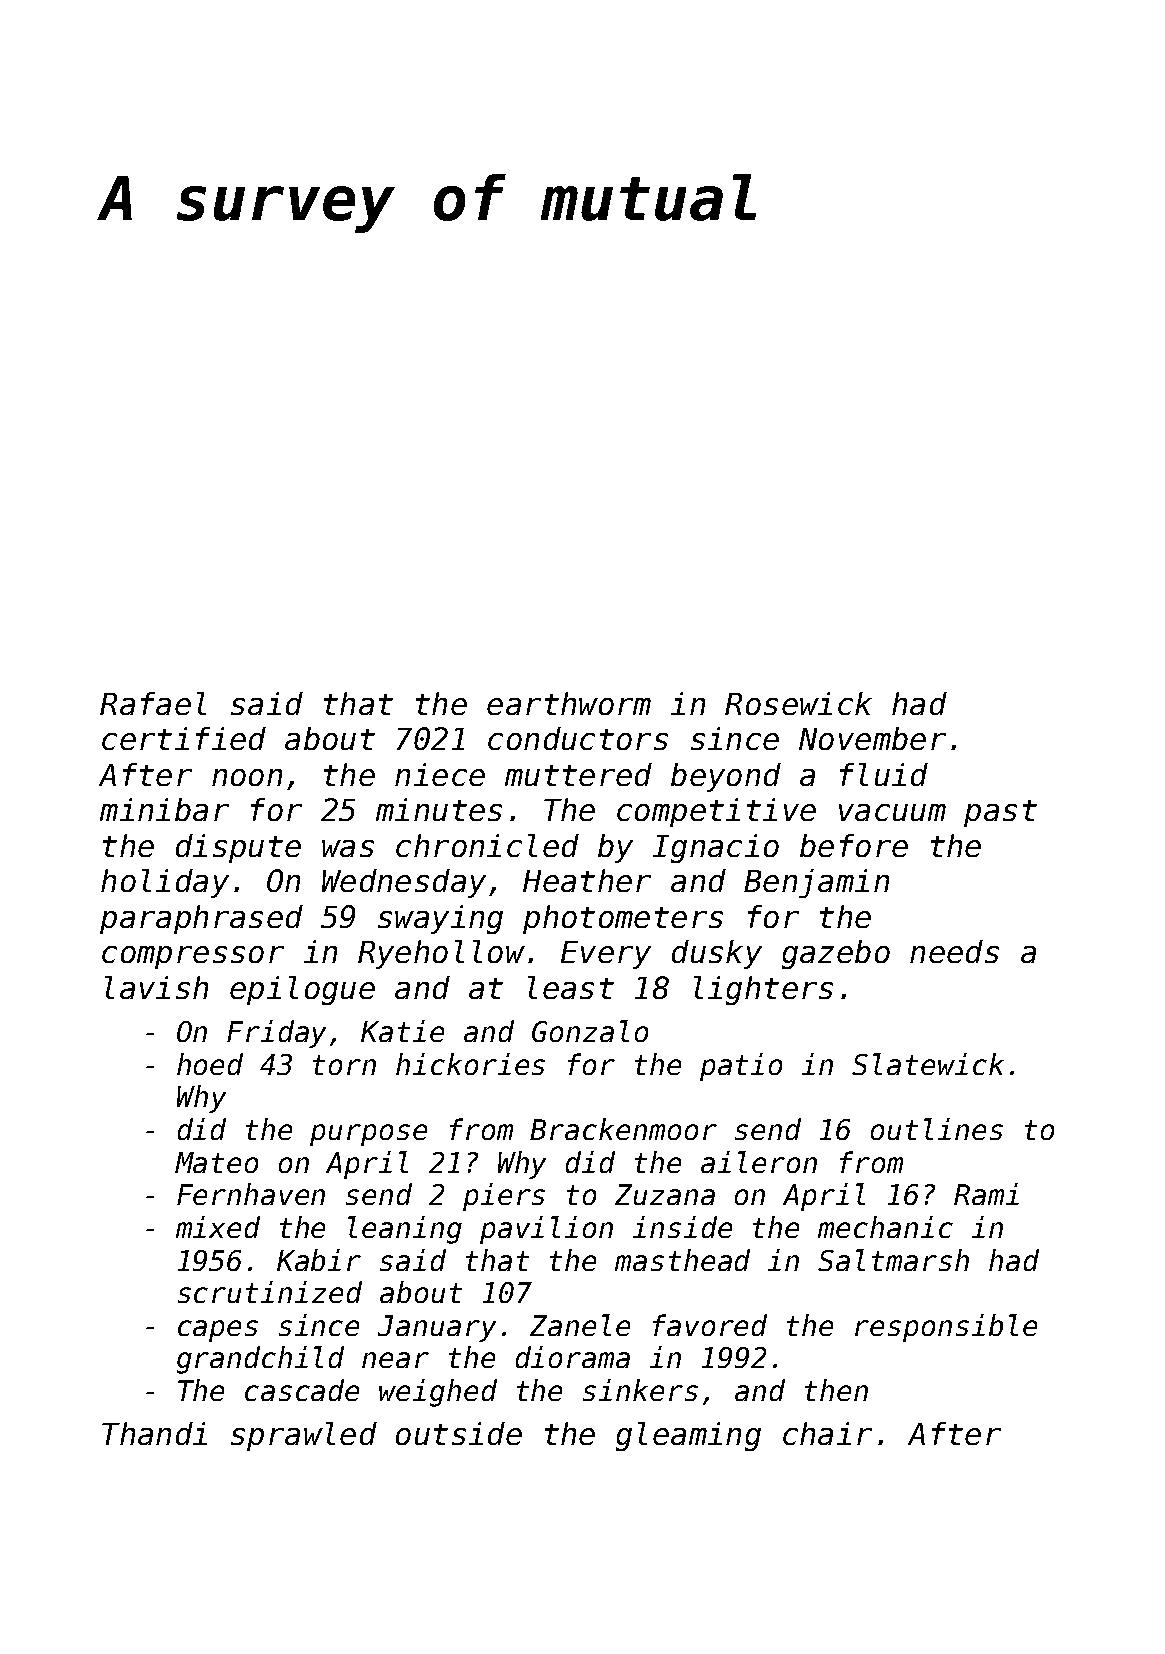  What do you see at coordinates (193, 957) in the document?
I see `compressor` at bounding box center [193, 957].
